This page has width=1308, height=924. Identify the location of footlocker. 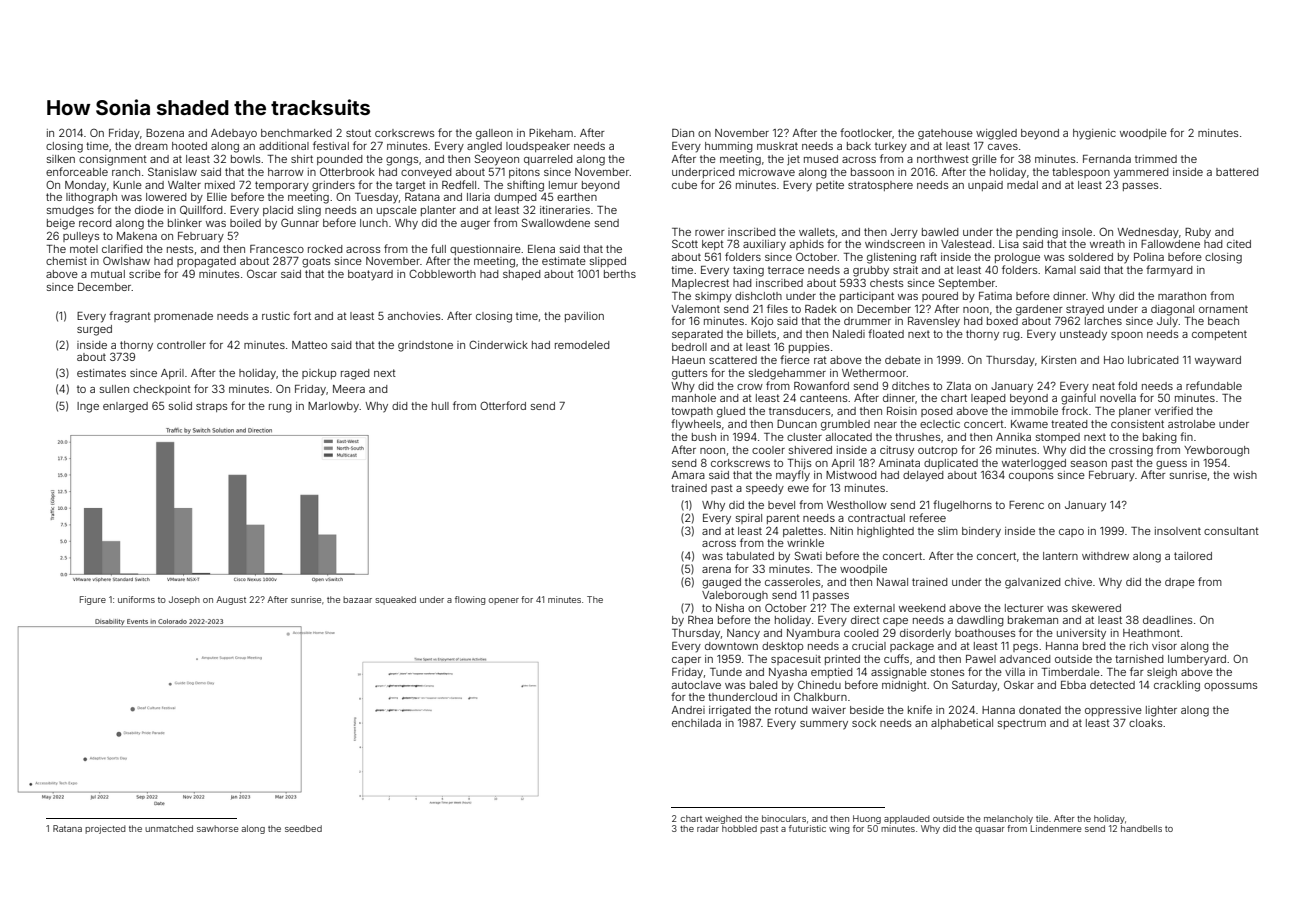
(866, 133).
